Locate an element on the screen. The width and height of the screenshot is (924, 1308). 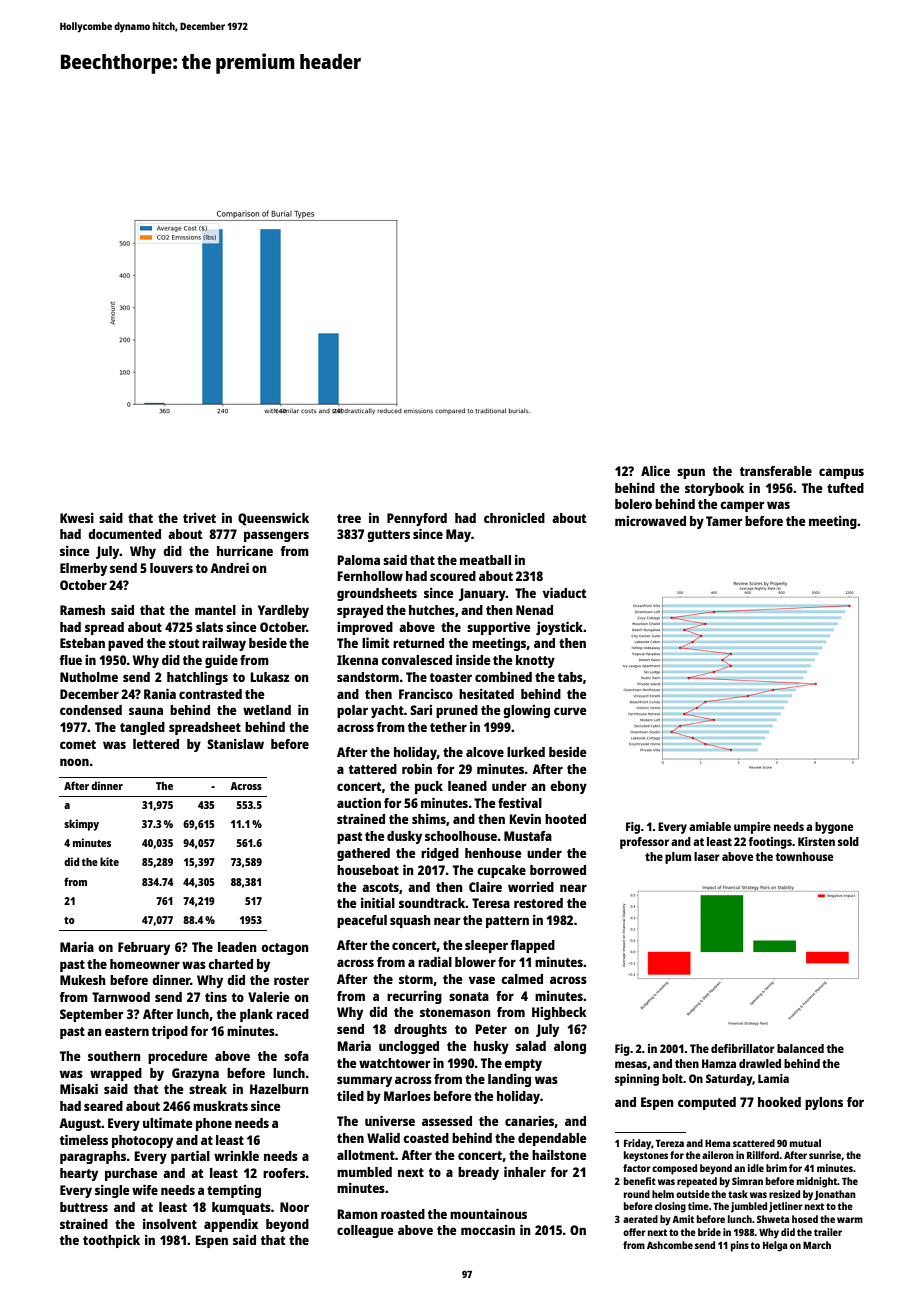
spun is located at coordinates (691, 473).
